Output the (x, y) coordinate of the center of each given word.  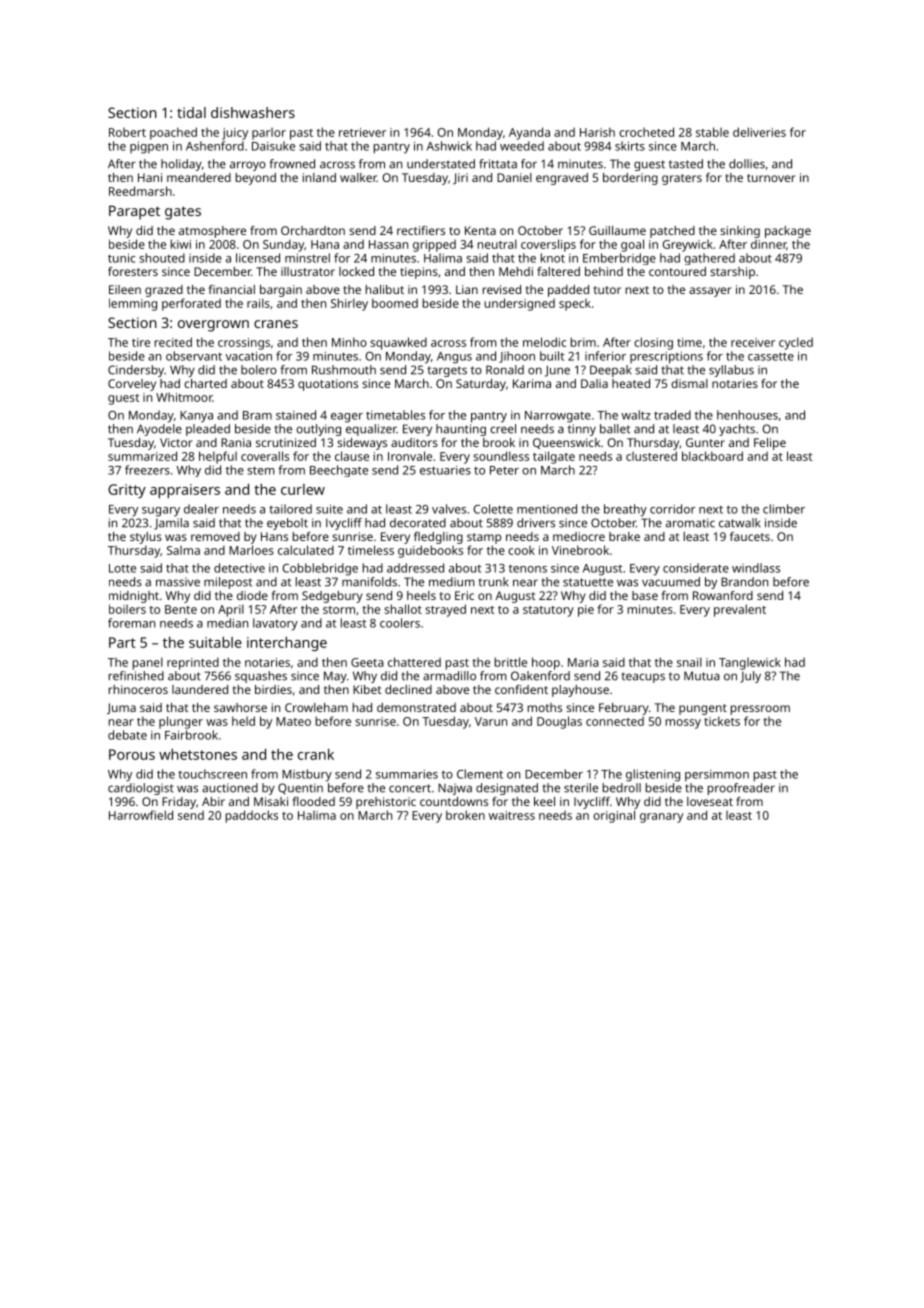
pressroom (760, 710)
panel (148, 663)
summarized (142, 456)
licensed (258, 258)
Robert (127, 132)
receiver (753, 342)
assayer (710, 292)
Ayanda (529, 133)
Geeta (367, 662)
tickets (722, 721)
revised (502, 289)
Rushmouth (344, 370)
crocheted (646, 132)
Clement (480, 774)
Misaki (271, 801)
